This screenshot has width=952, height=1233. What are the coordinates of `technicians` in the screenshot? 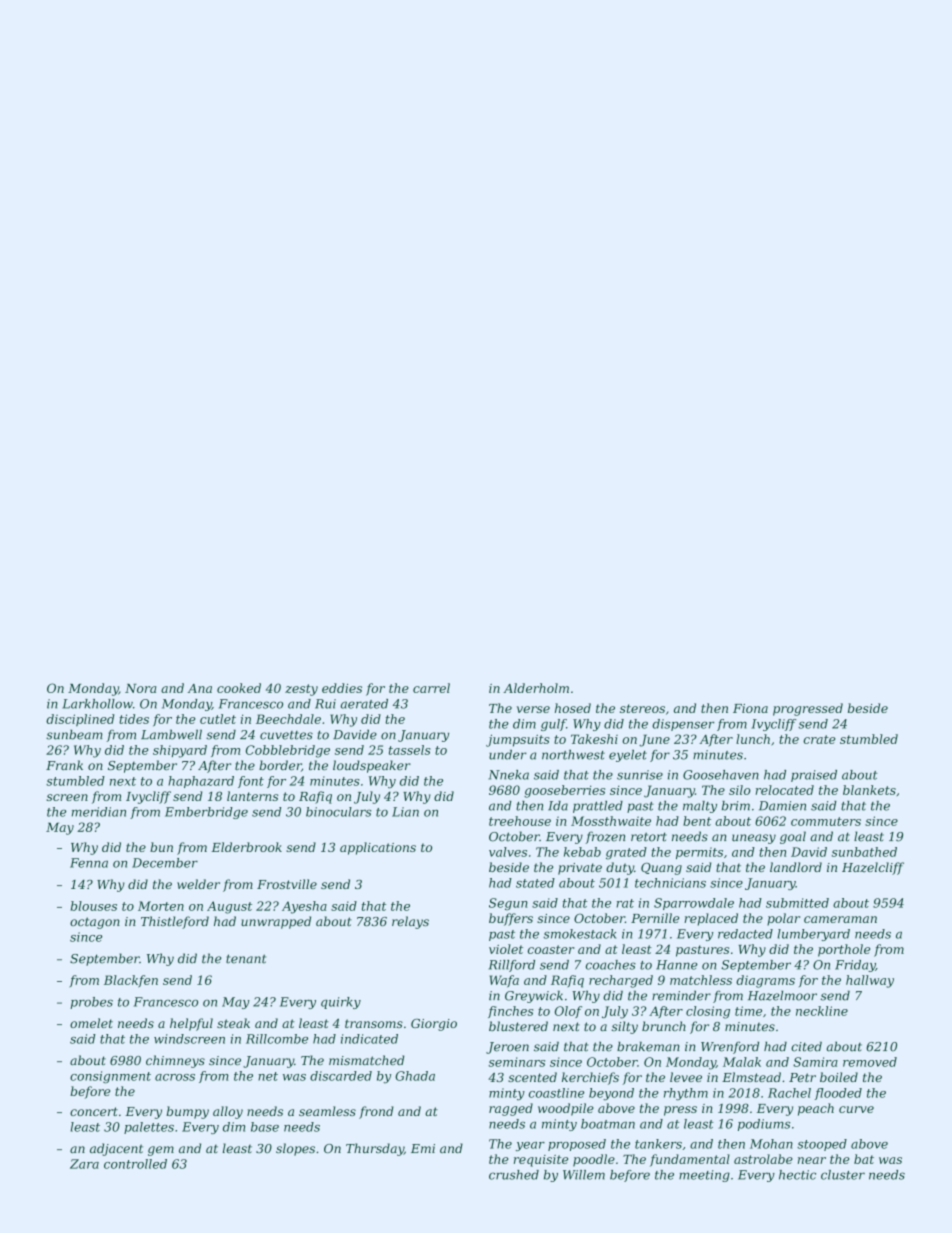 It's located at (670, 883).
